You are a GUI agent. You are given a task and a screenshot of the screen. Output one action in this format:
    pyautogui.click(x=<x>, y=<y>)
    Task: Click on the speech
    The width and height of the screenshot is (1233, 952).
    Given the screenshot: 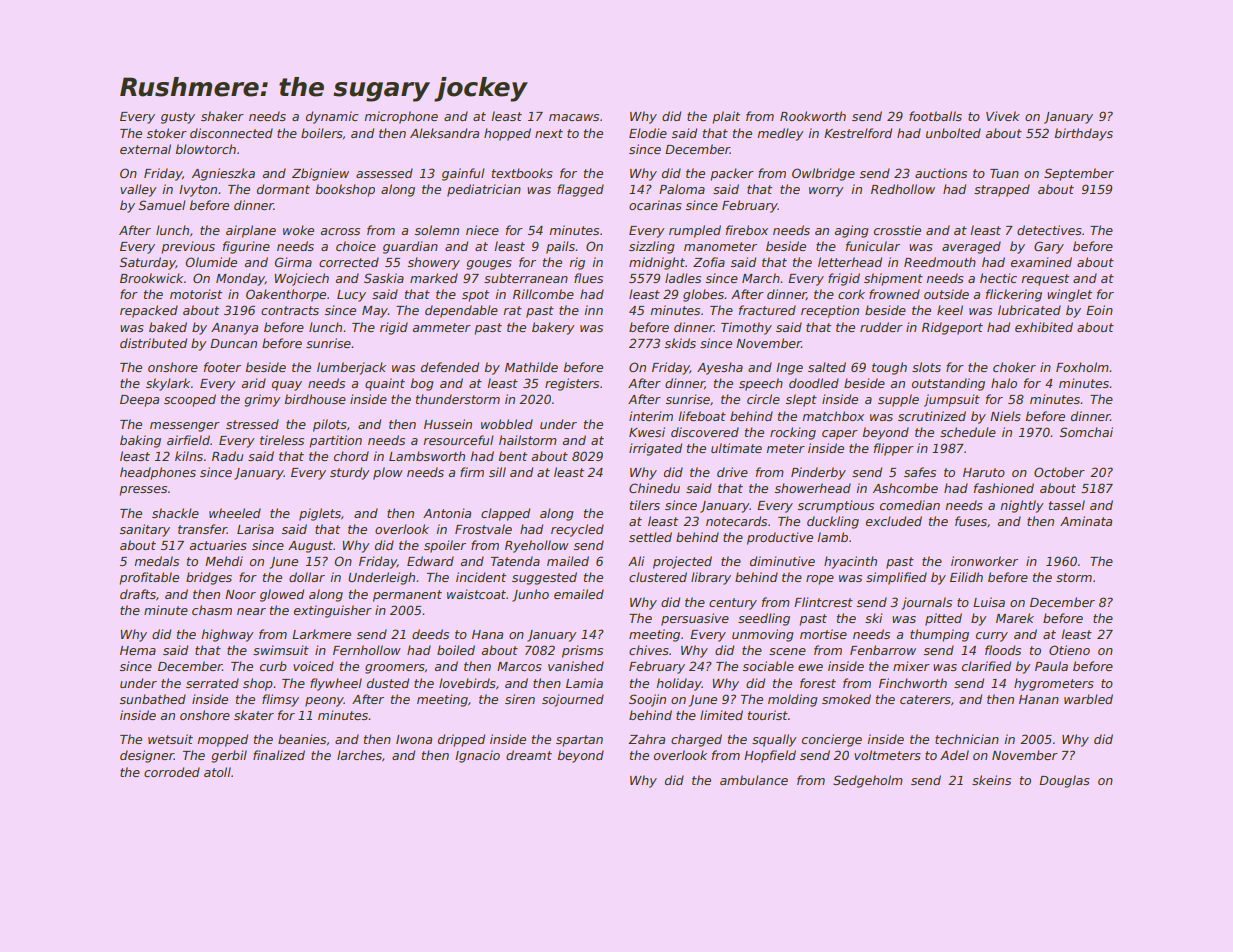 What is the action you would take?
    pyautogui.click(x=761, y=384)
